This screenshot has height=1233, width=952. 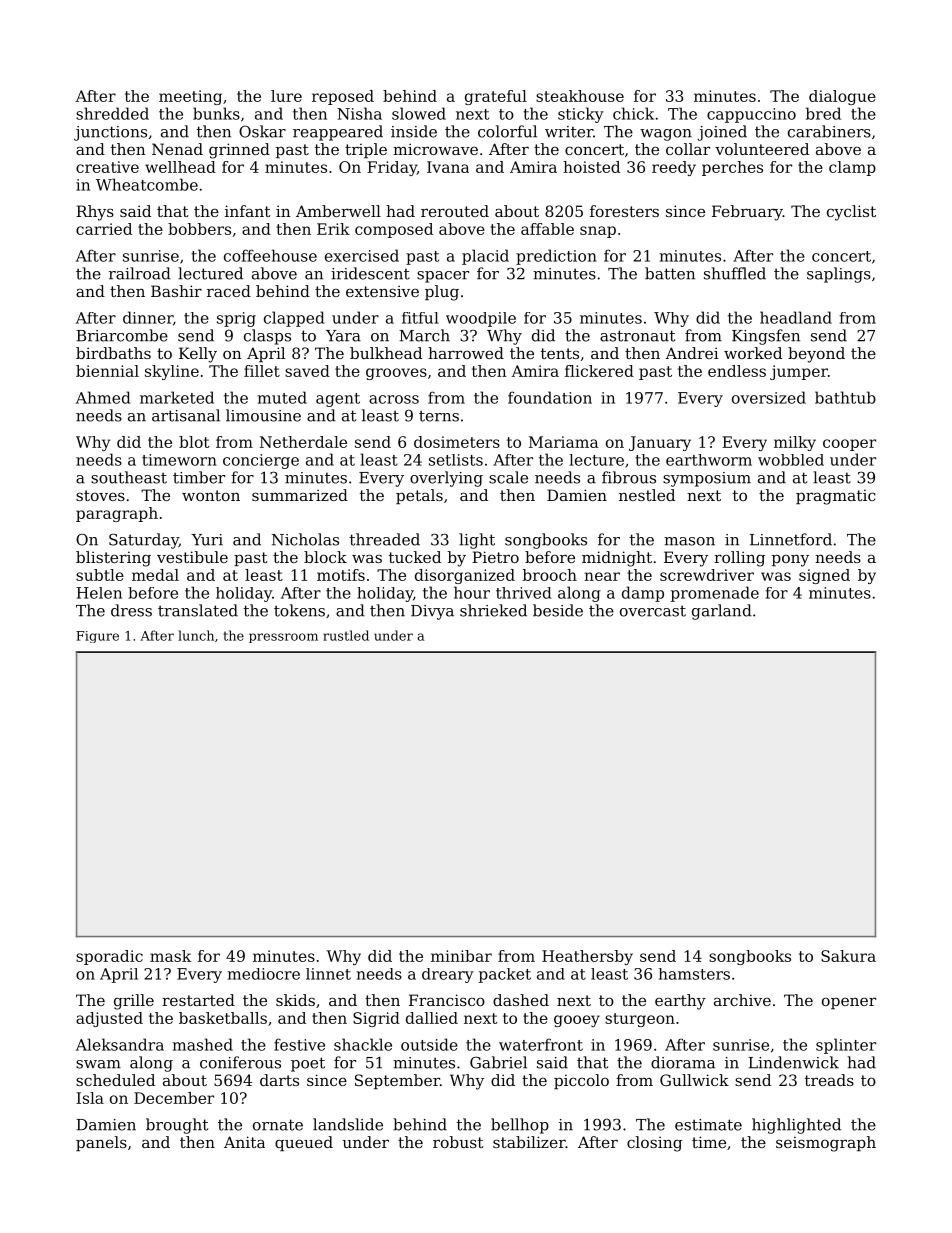 What do you see at coordinates (458, 1142) in the screenshot?
I see `robust` at bounding box center [458, 1142].
